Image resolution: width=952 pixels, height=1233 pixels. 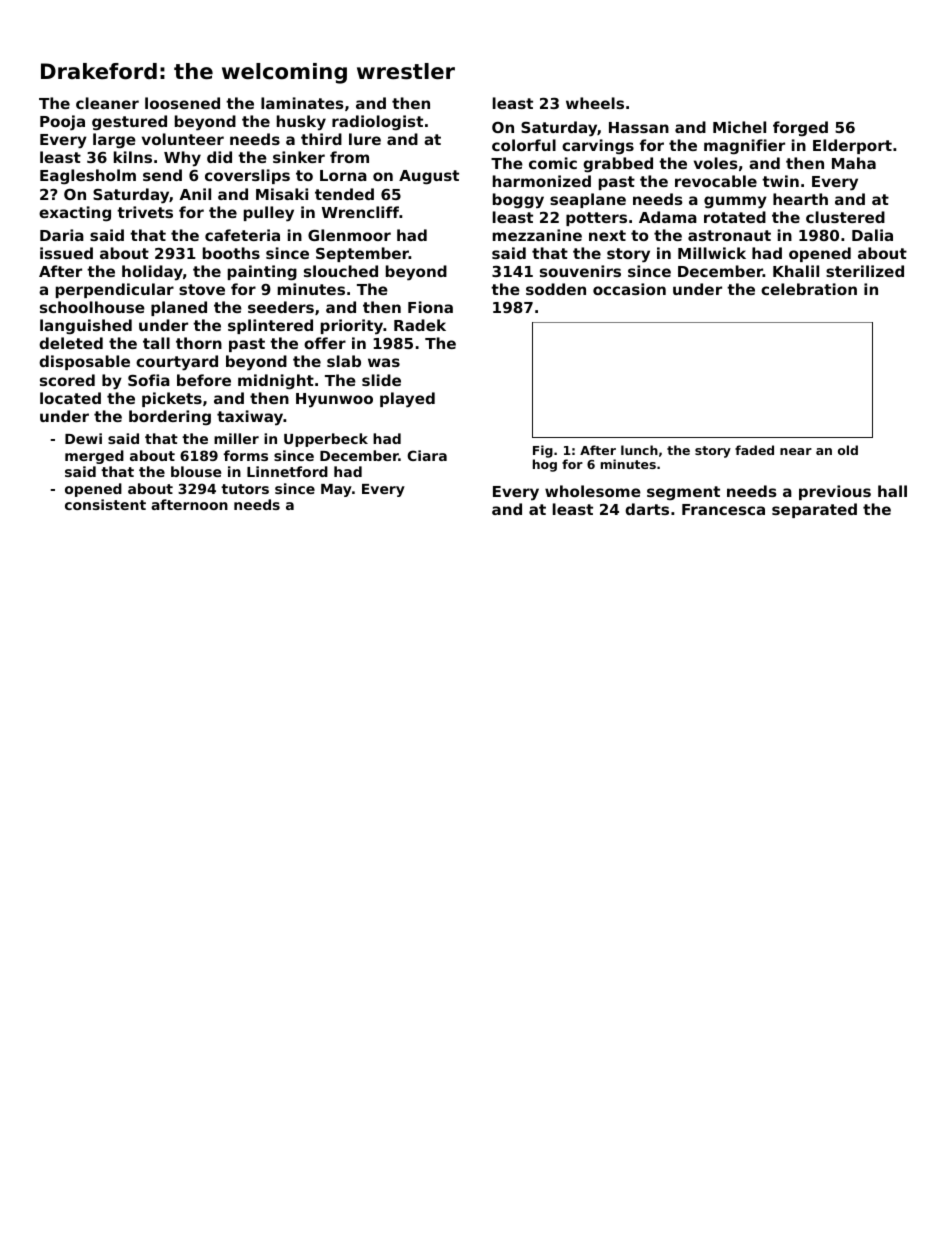 I want to click on souvenirs, so click(x=580, y=271).
